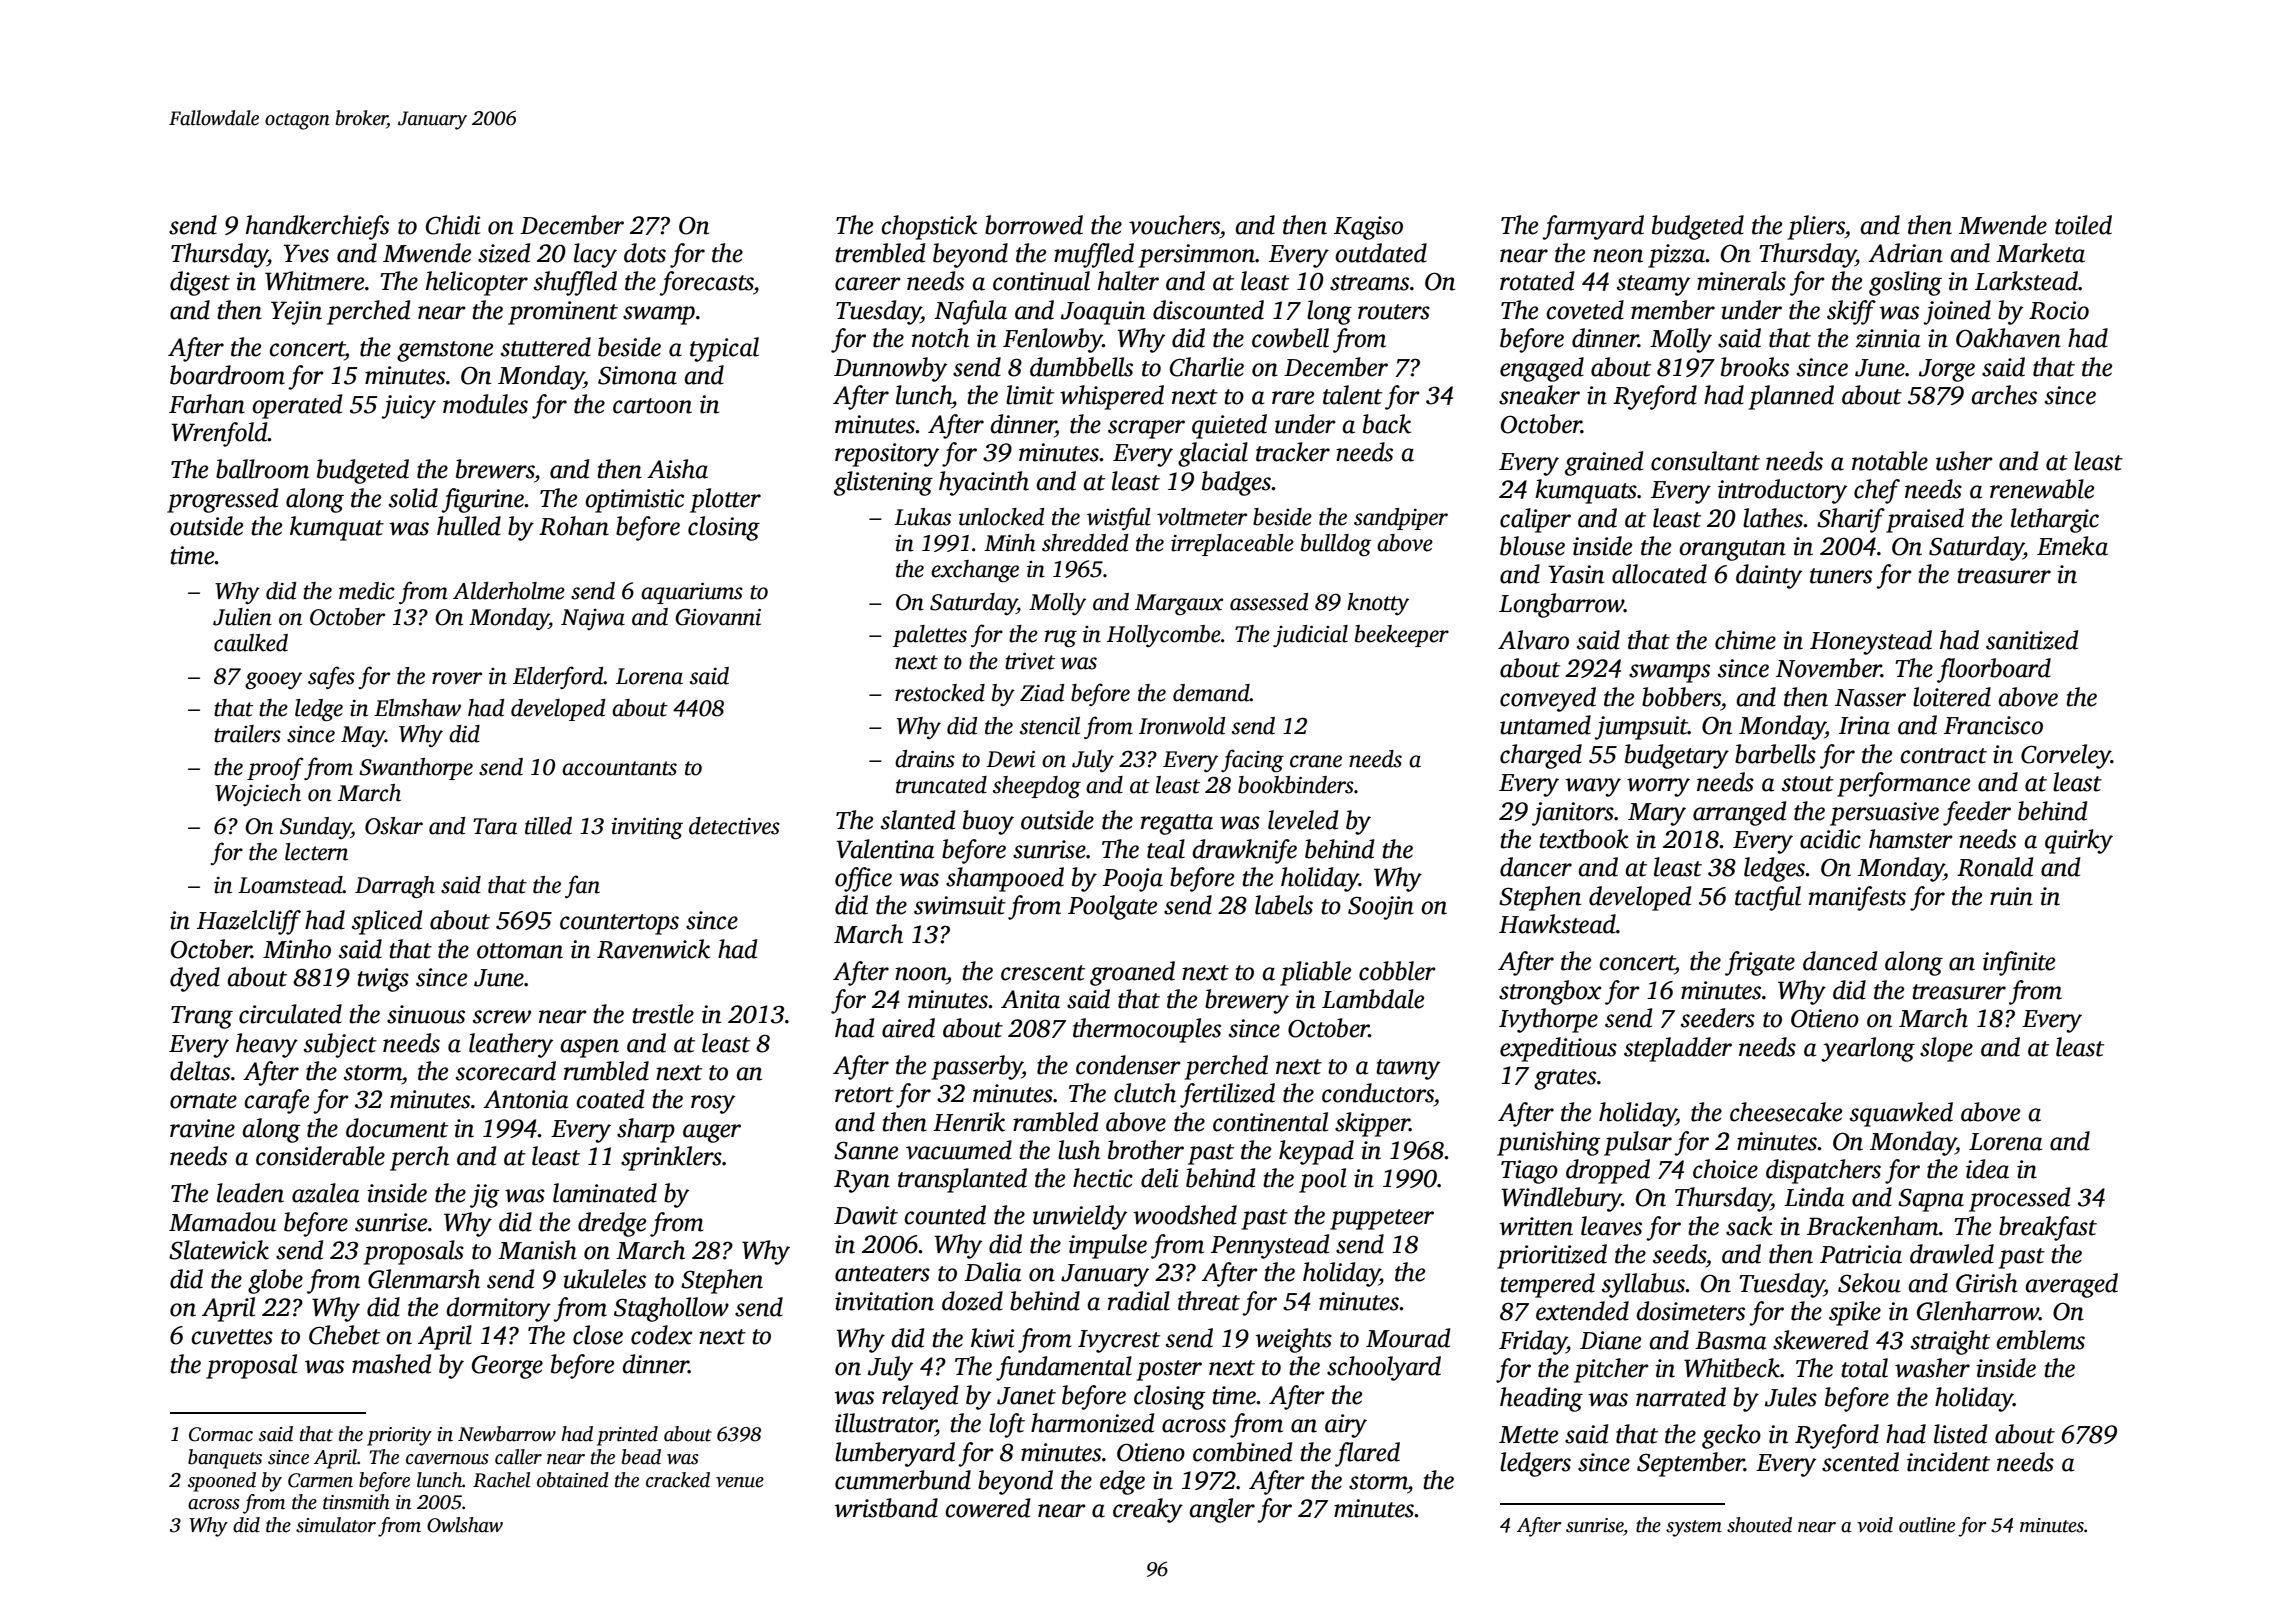  I want to click on Glenmarsh, so click(424, 1279).
